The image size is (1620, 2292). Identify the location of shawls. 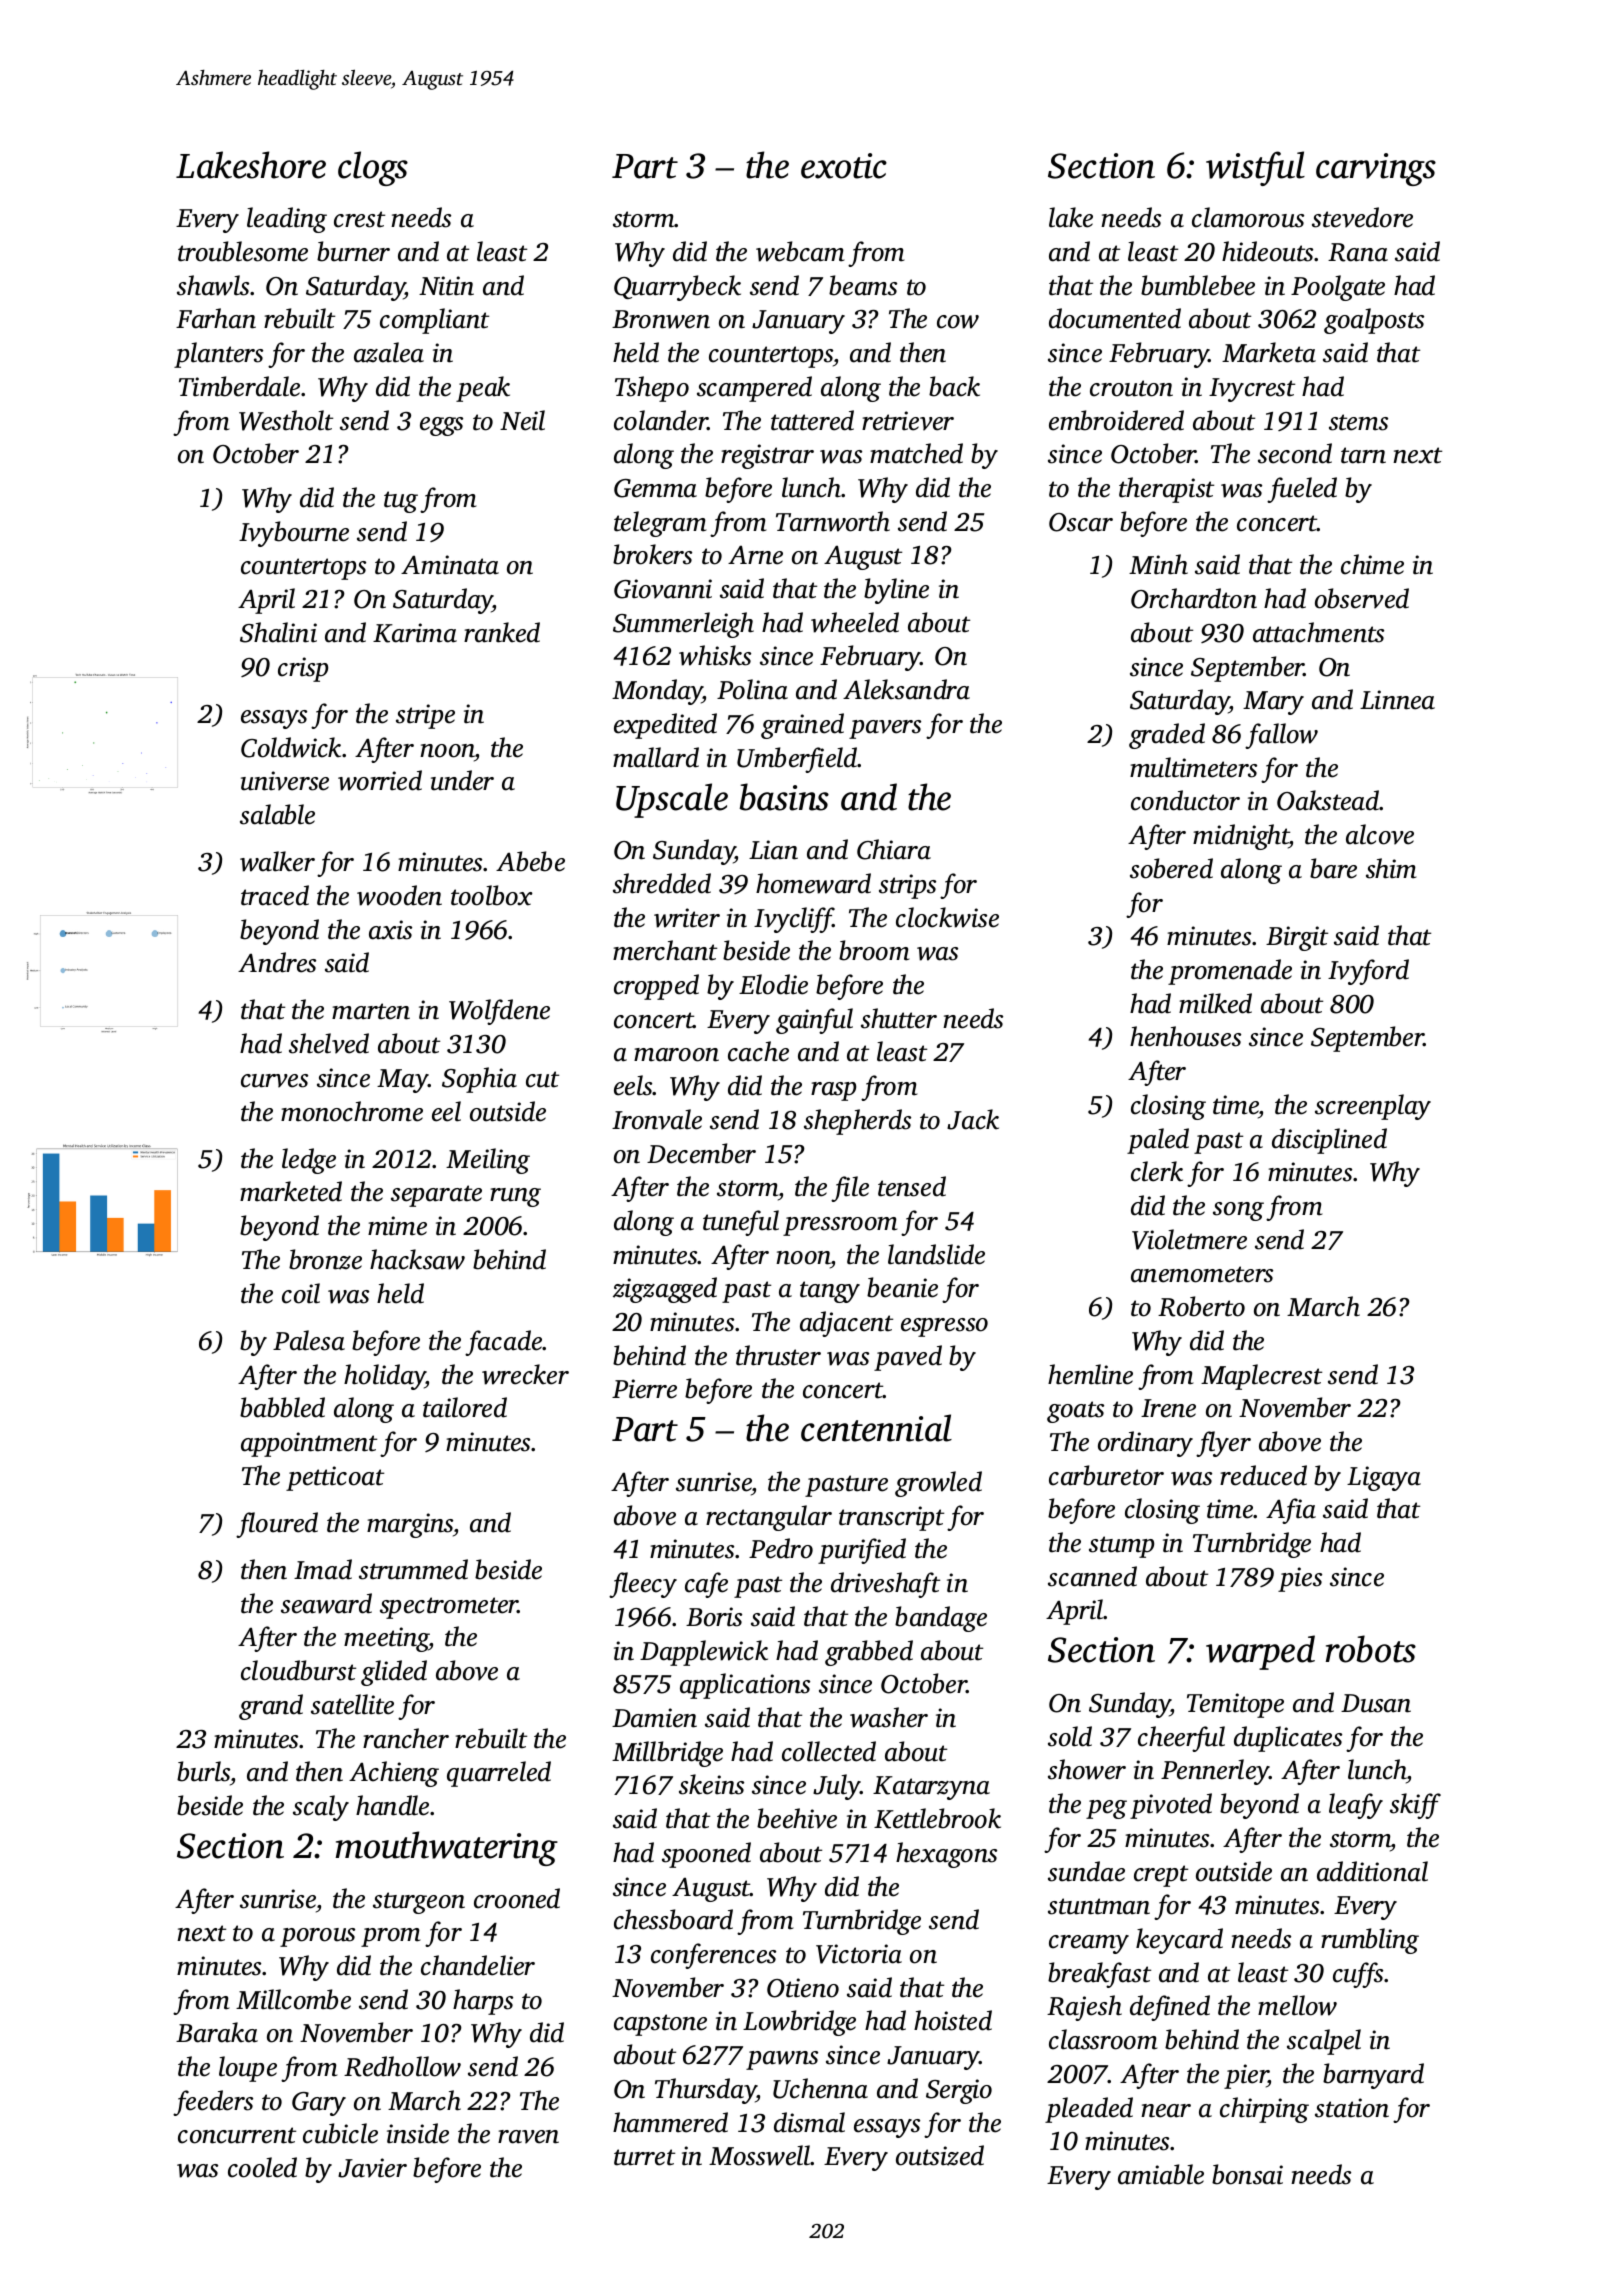
(213, 285).
